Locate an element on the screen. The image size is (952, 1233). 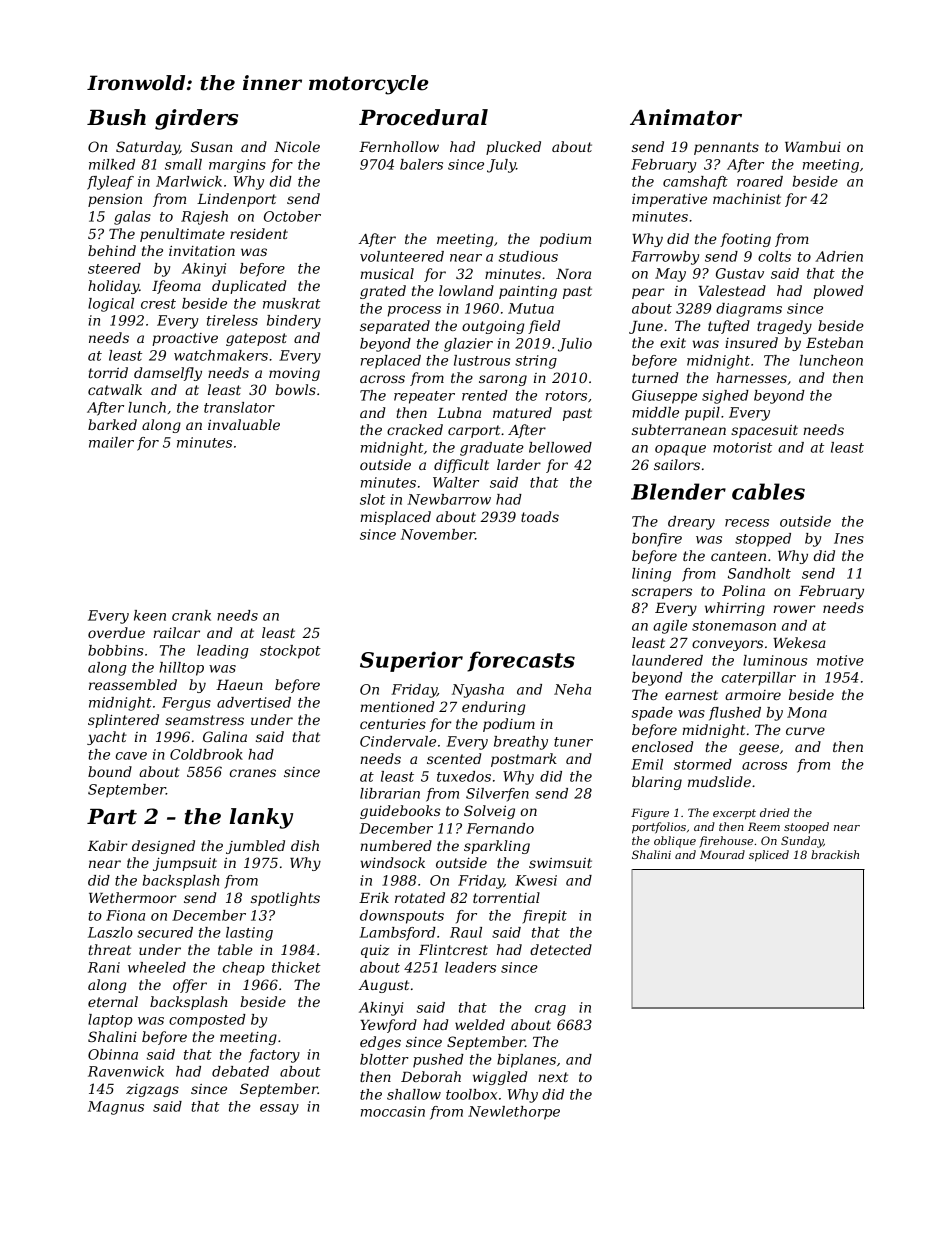
moccasin is located at coordinates (393, 1111).
